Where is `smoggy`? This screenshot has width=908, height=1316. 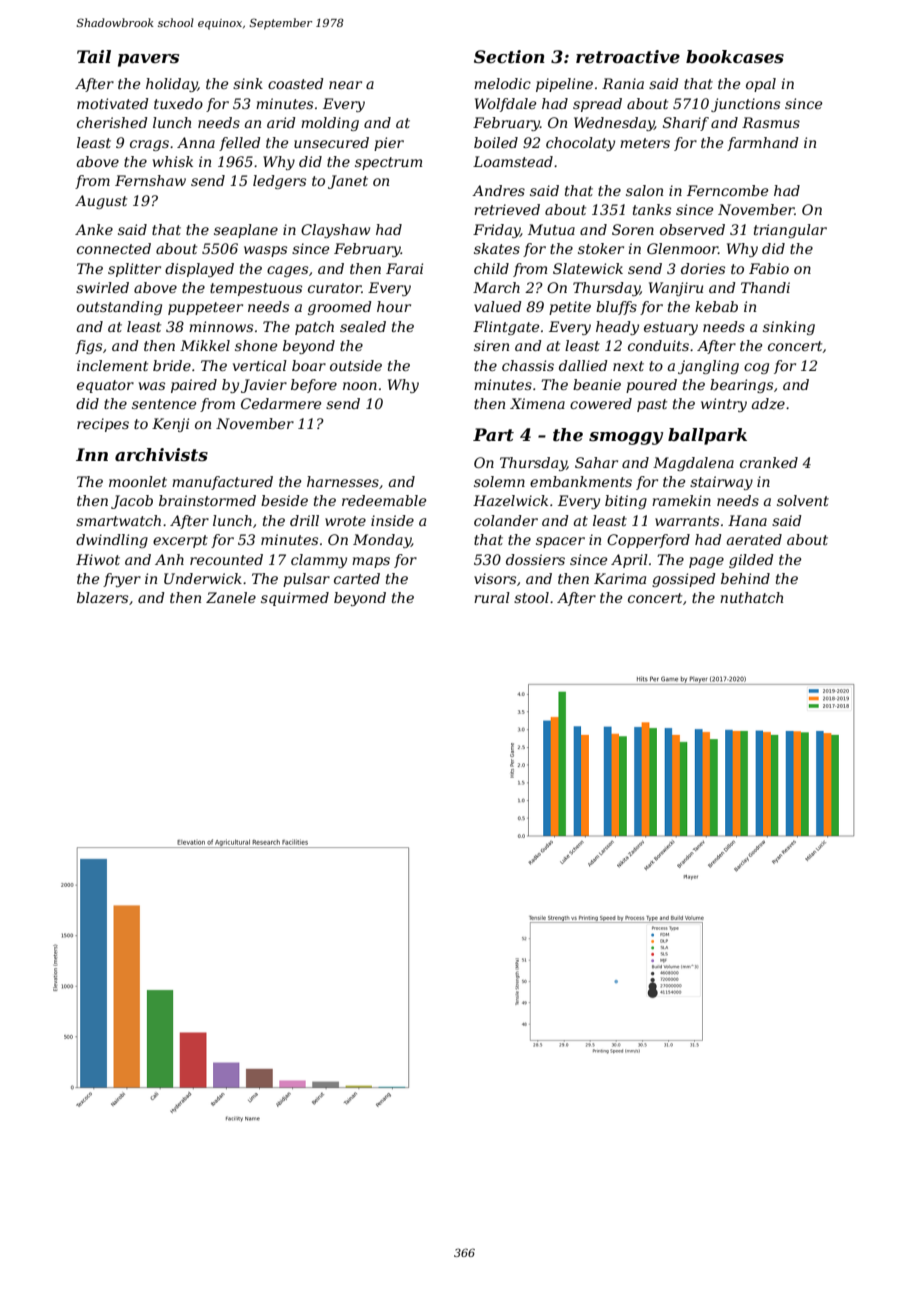
smoggy is located at coordinates (626, 438).
